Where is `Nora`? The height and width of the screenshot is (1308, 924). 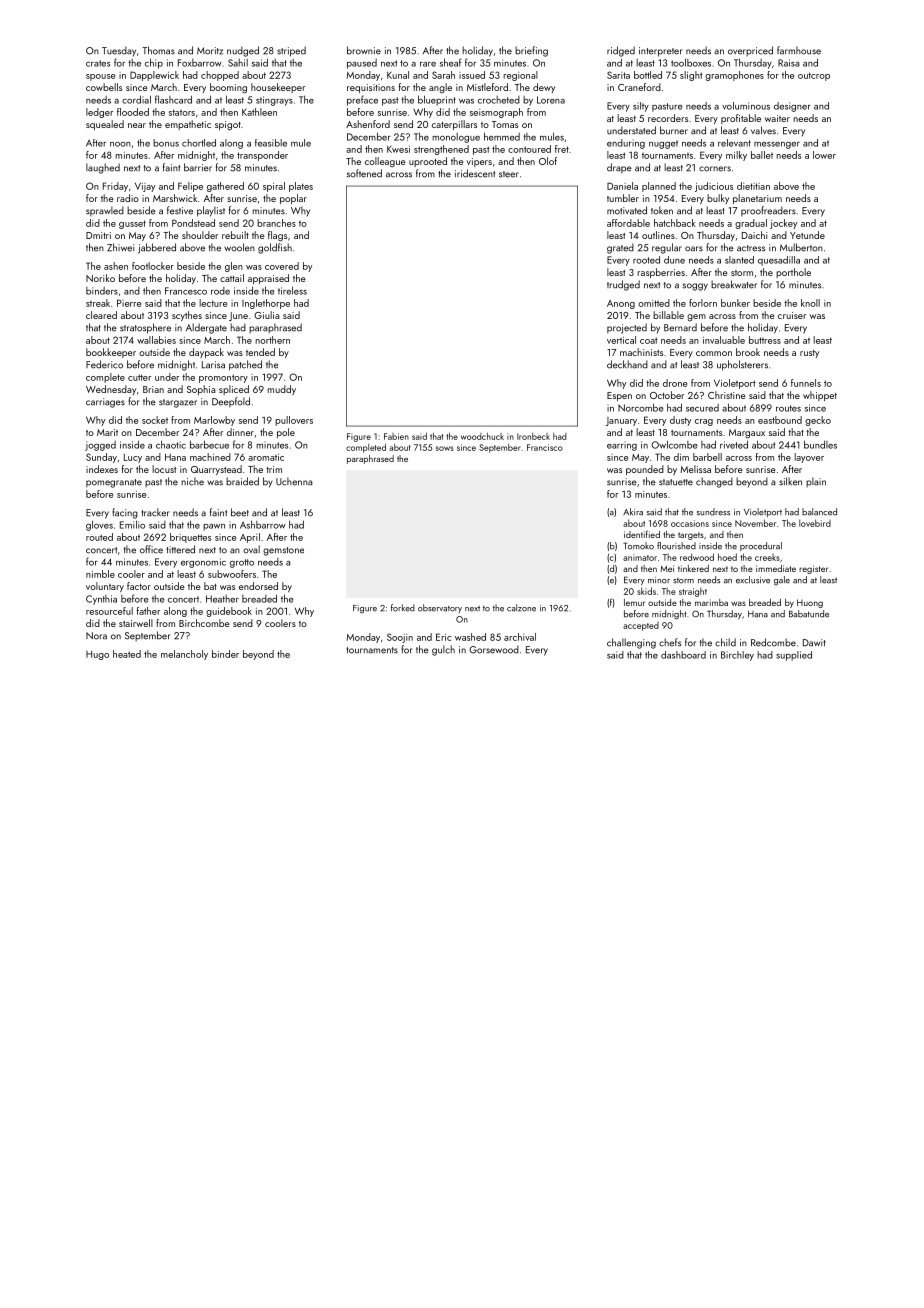
Nora is located at coordinates (96, 636).
